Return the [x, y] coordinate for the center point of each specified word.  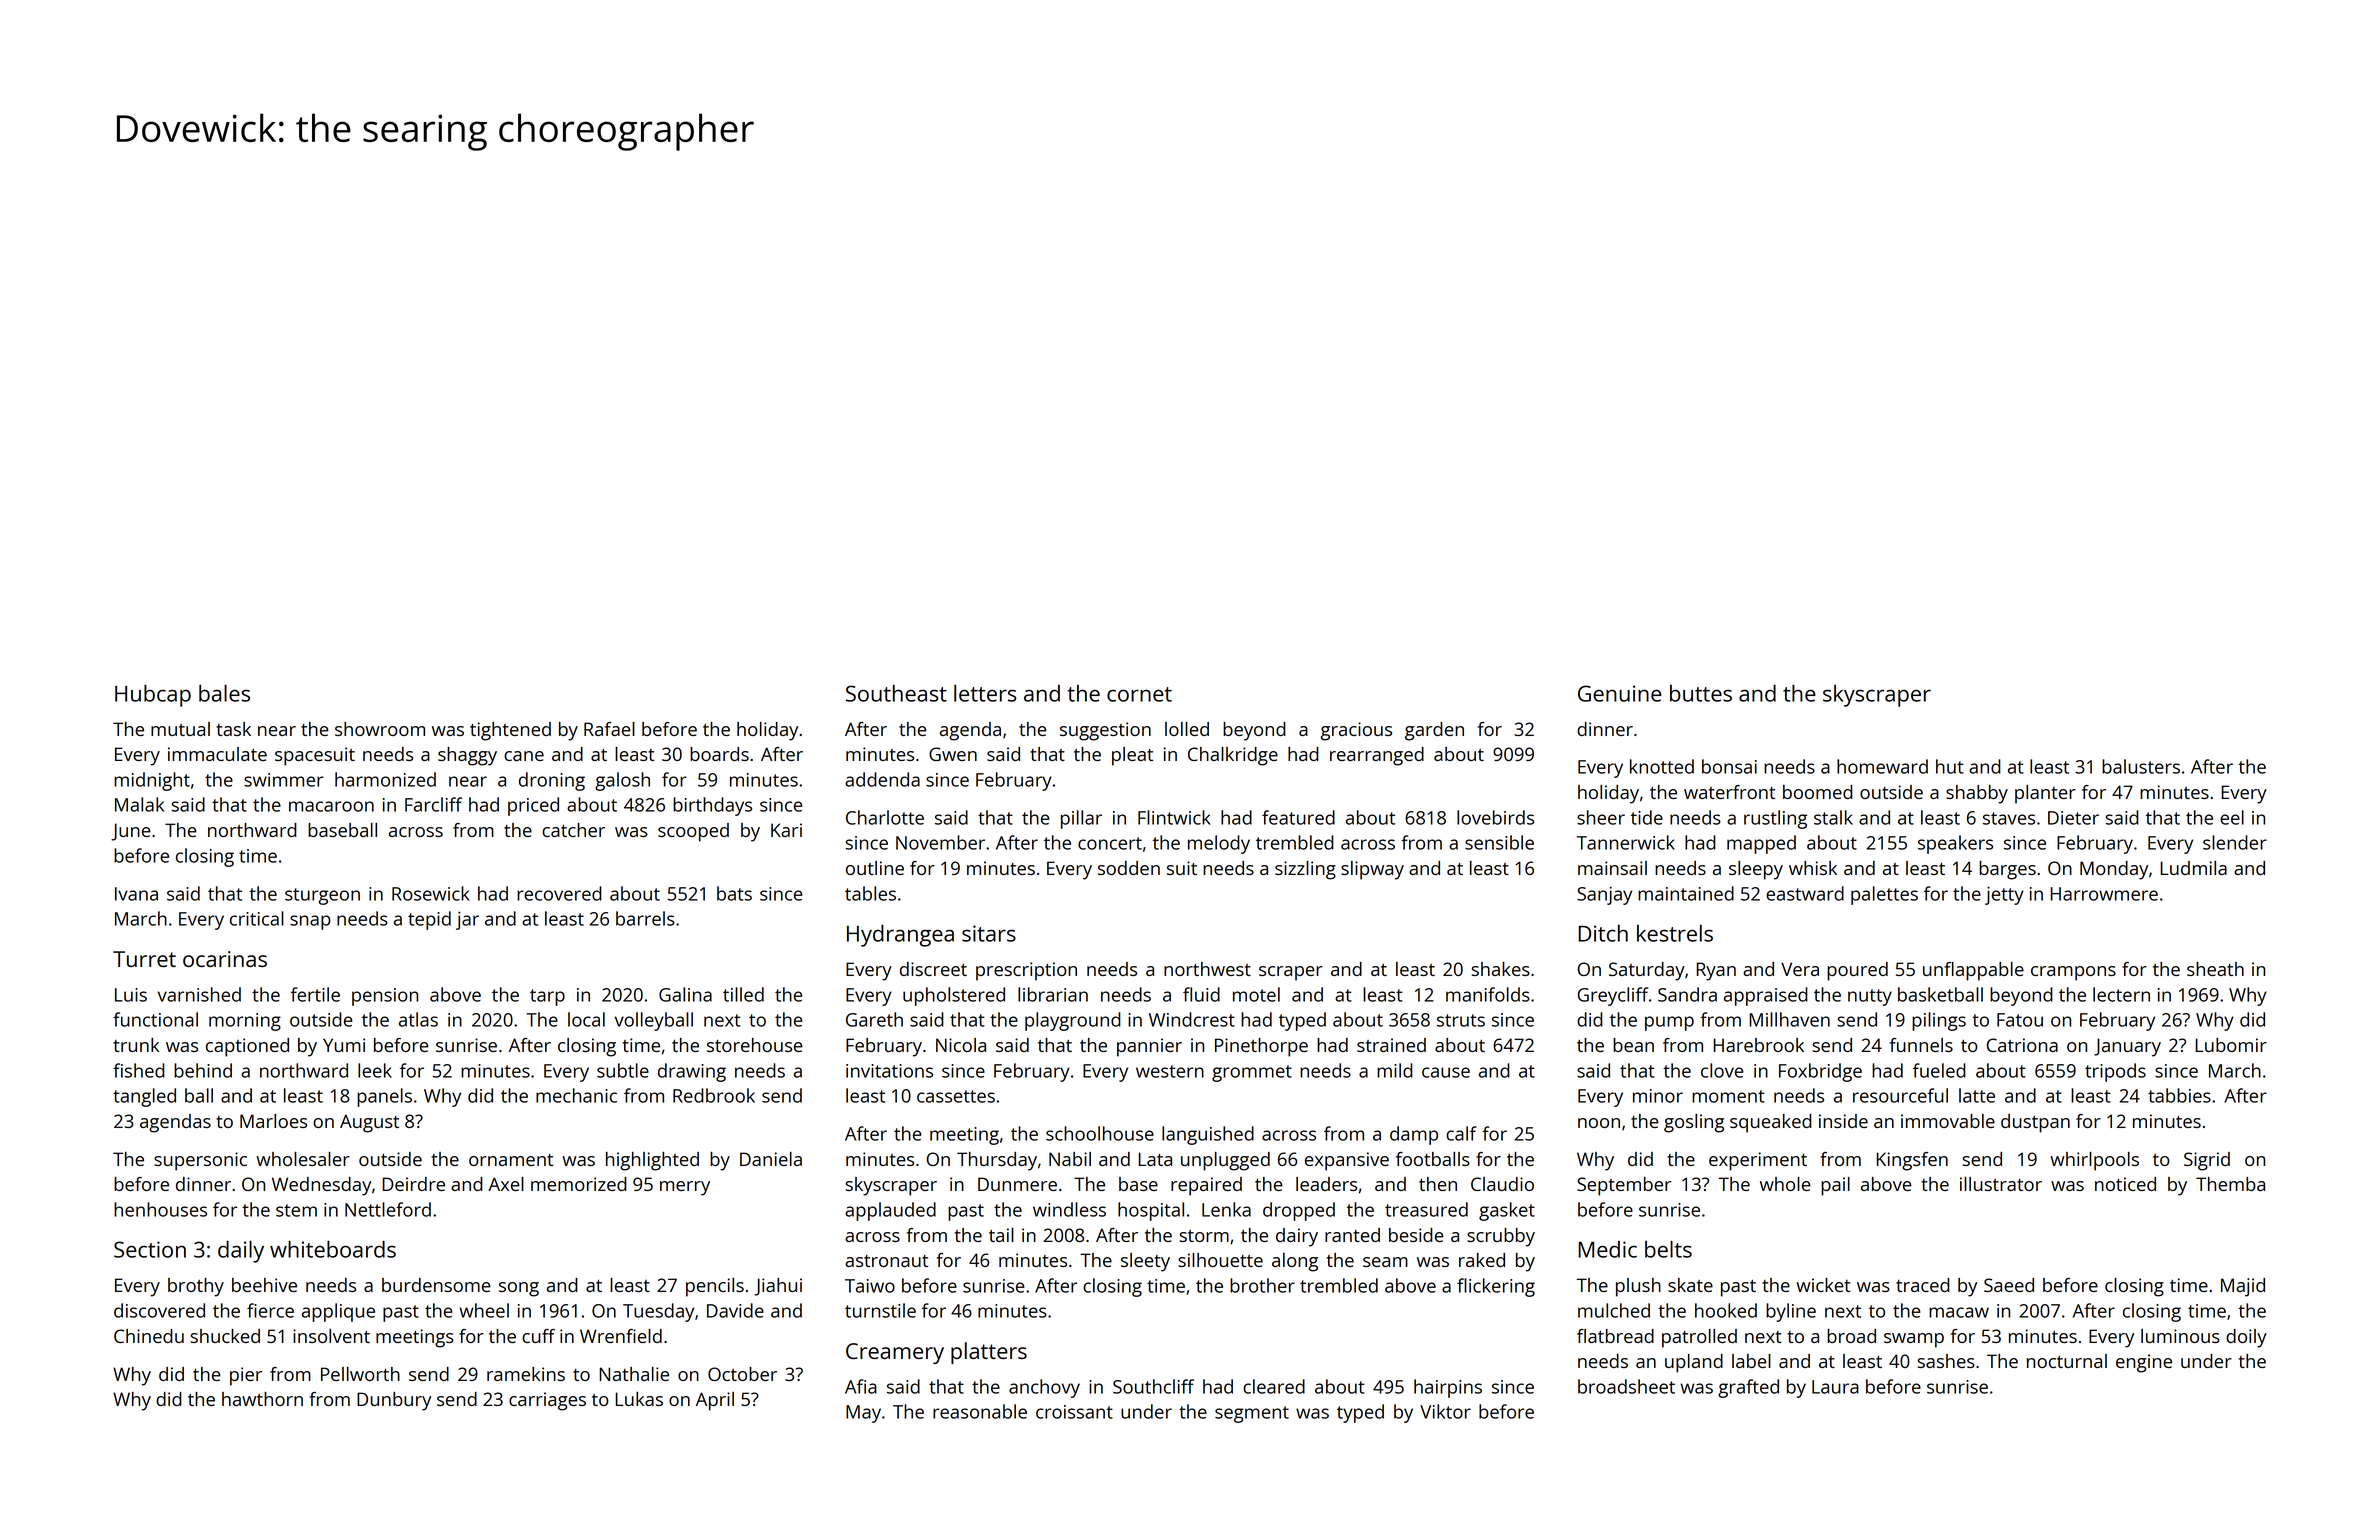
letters [985, 693]
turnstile [880, 1310]
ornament [511, 1160]
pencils [715, 1287]
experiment [1758, 1161]
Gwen [953, 754]
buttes [1701, 693]
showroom [380, 729]
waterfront [1729, 792]
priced [533, 806]
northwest [1207, 969]
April [715, 1401]
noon [1599, 1123]
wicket [1823, 1285]
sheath [2215, 969]
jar [467, 920]
